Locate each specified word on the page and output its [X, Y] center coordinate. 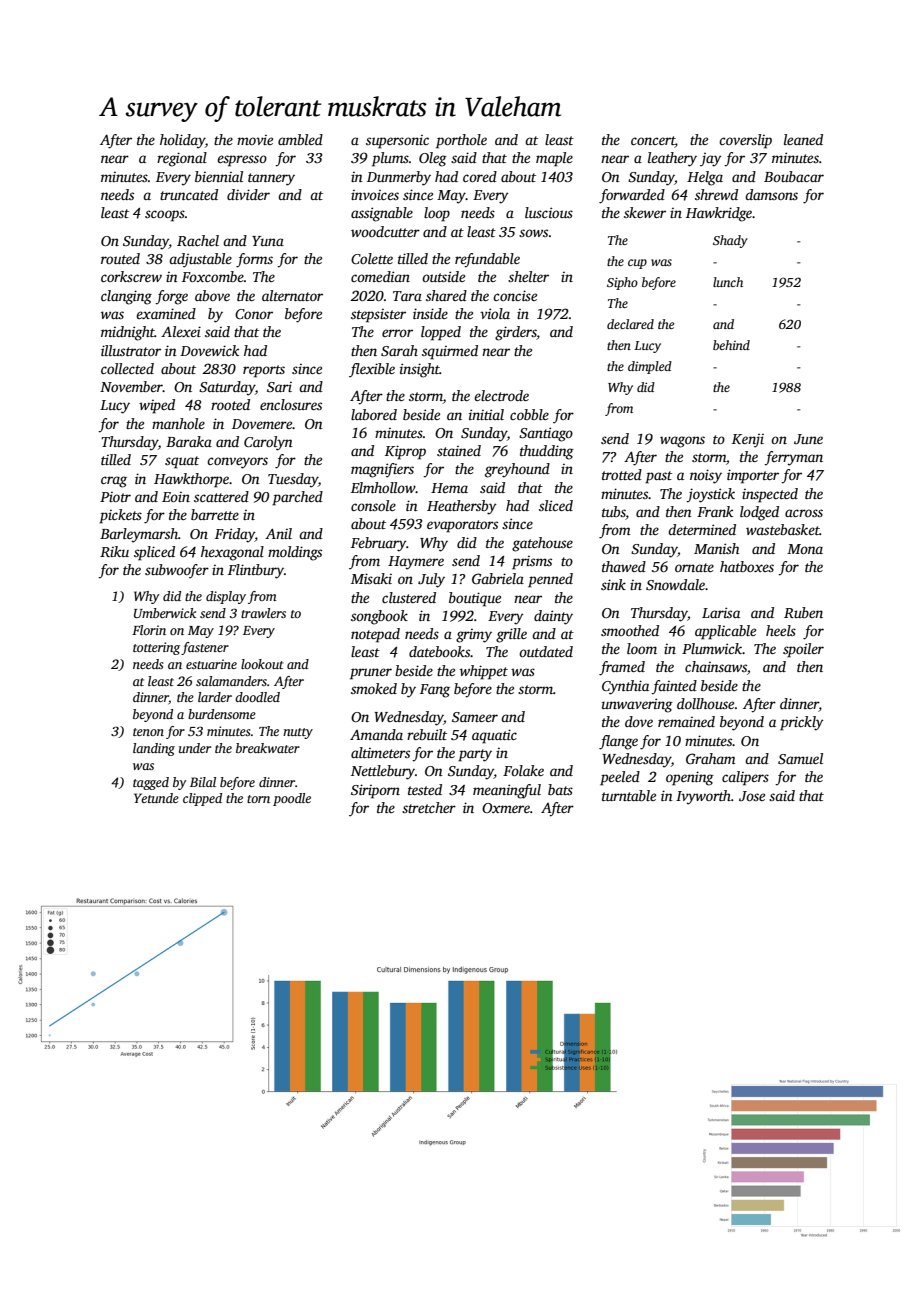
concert [653, 142]
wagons [682, 442]
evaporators [462, 526]
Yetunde [156, 798]
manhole [178, 423]
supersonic [397, 142]
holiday [182, 141]
